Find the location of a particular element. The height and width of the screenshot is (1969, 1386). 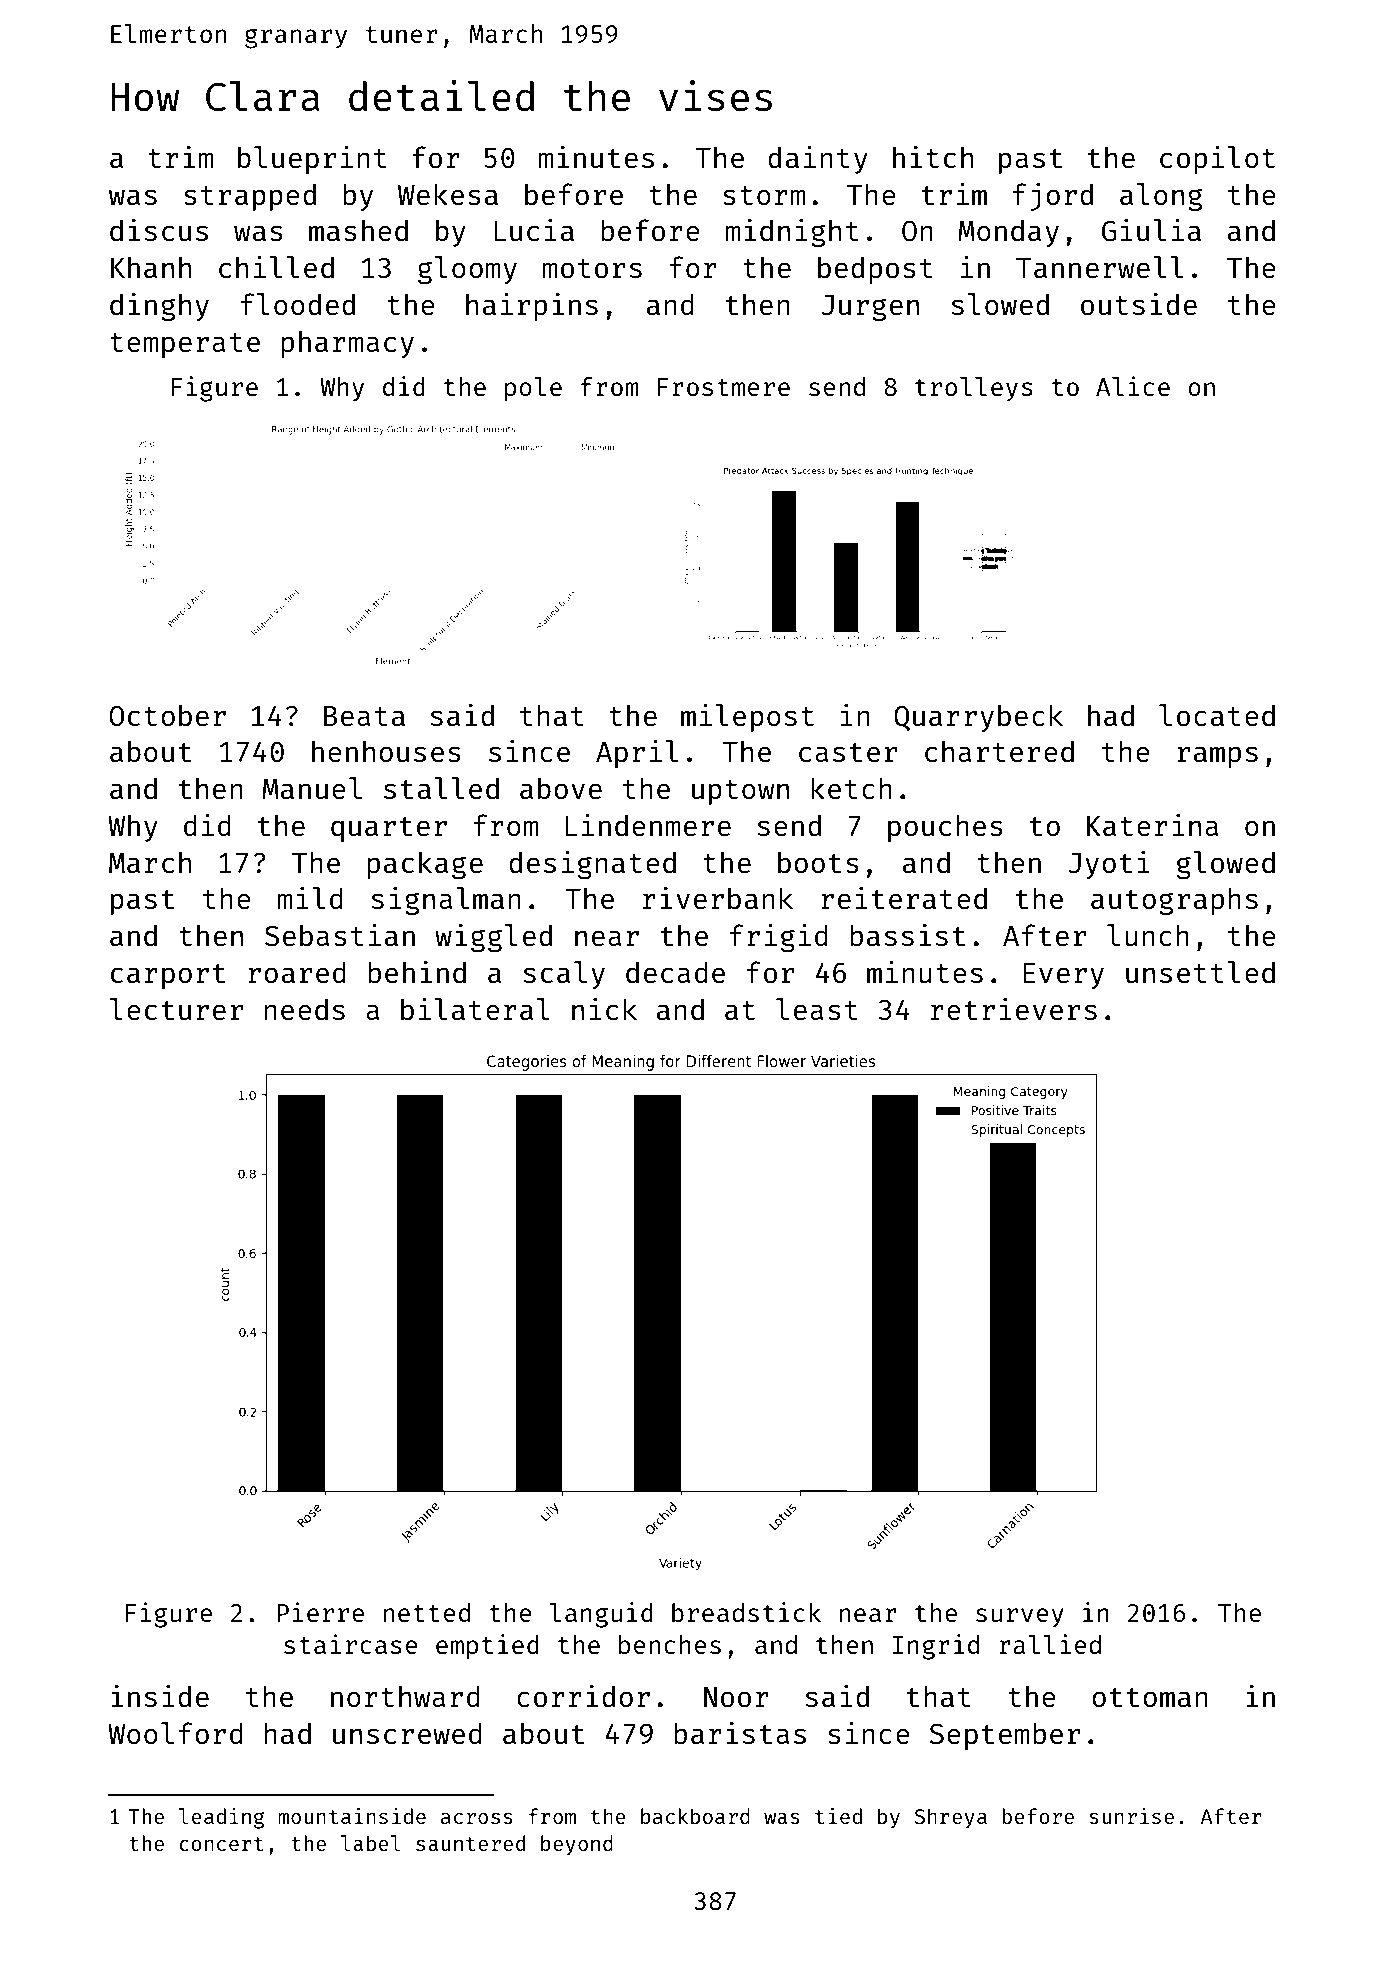

lecturer is located at coordinates (176, 1009).
